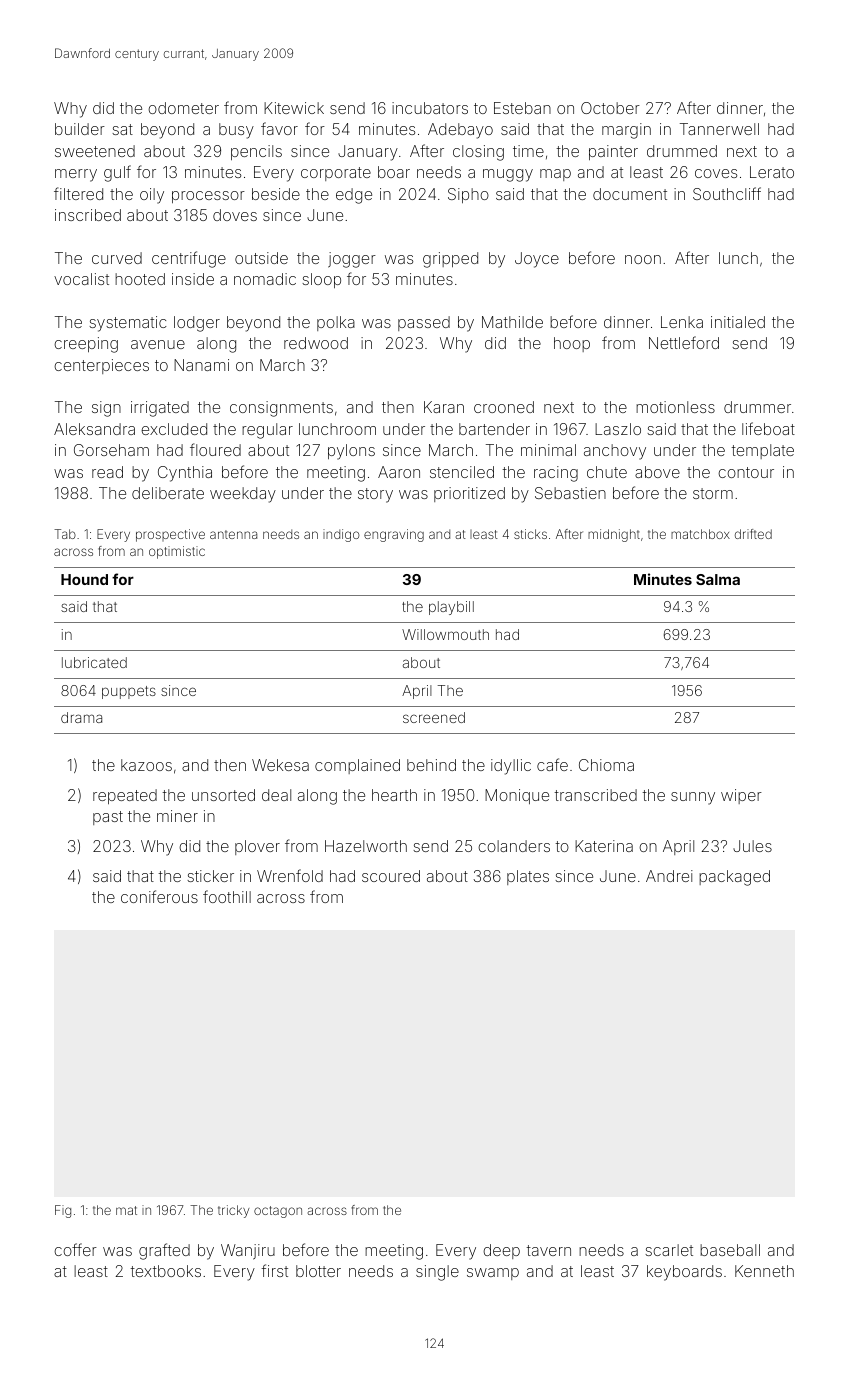  I want to click on Willowmouth, so click(445, 634).
